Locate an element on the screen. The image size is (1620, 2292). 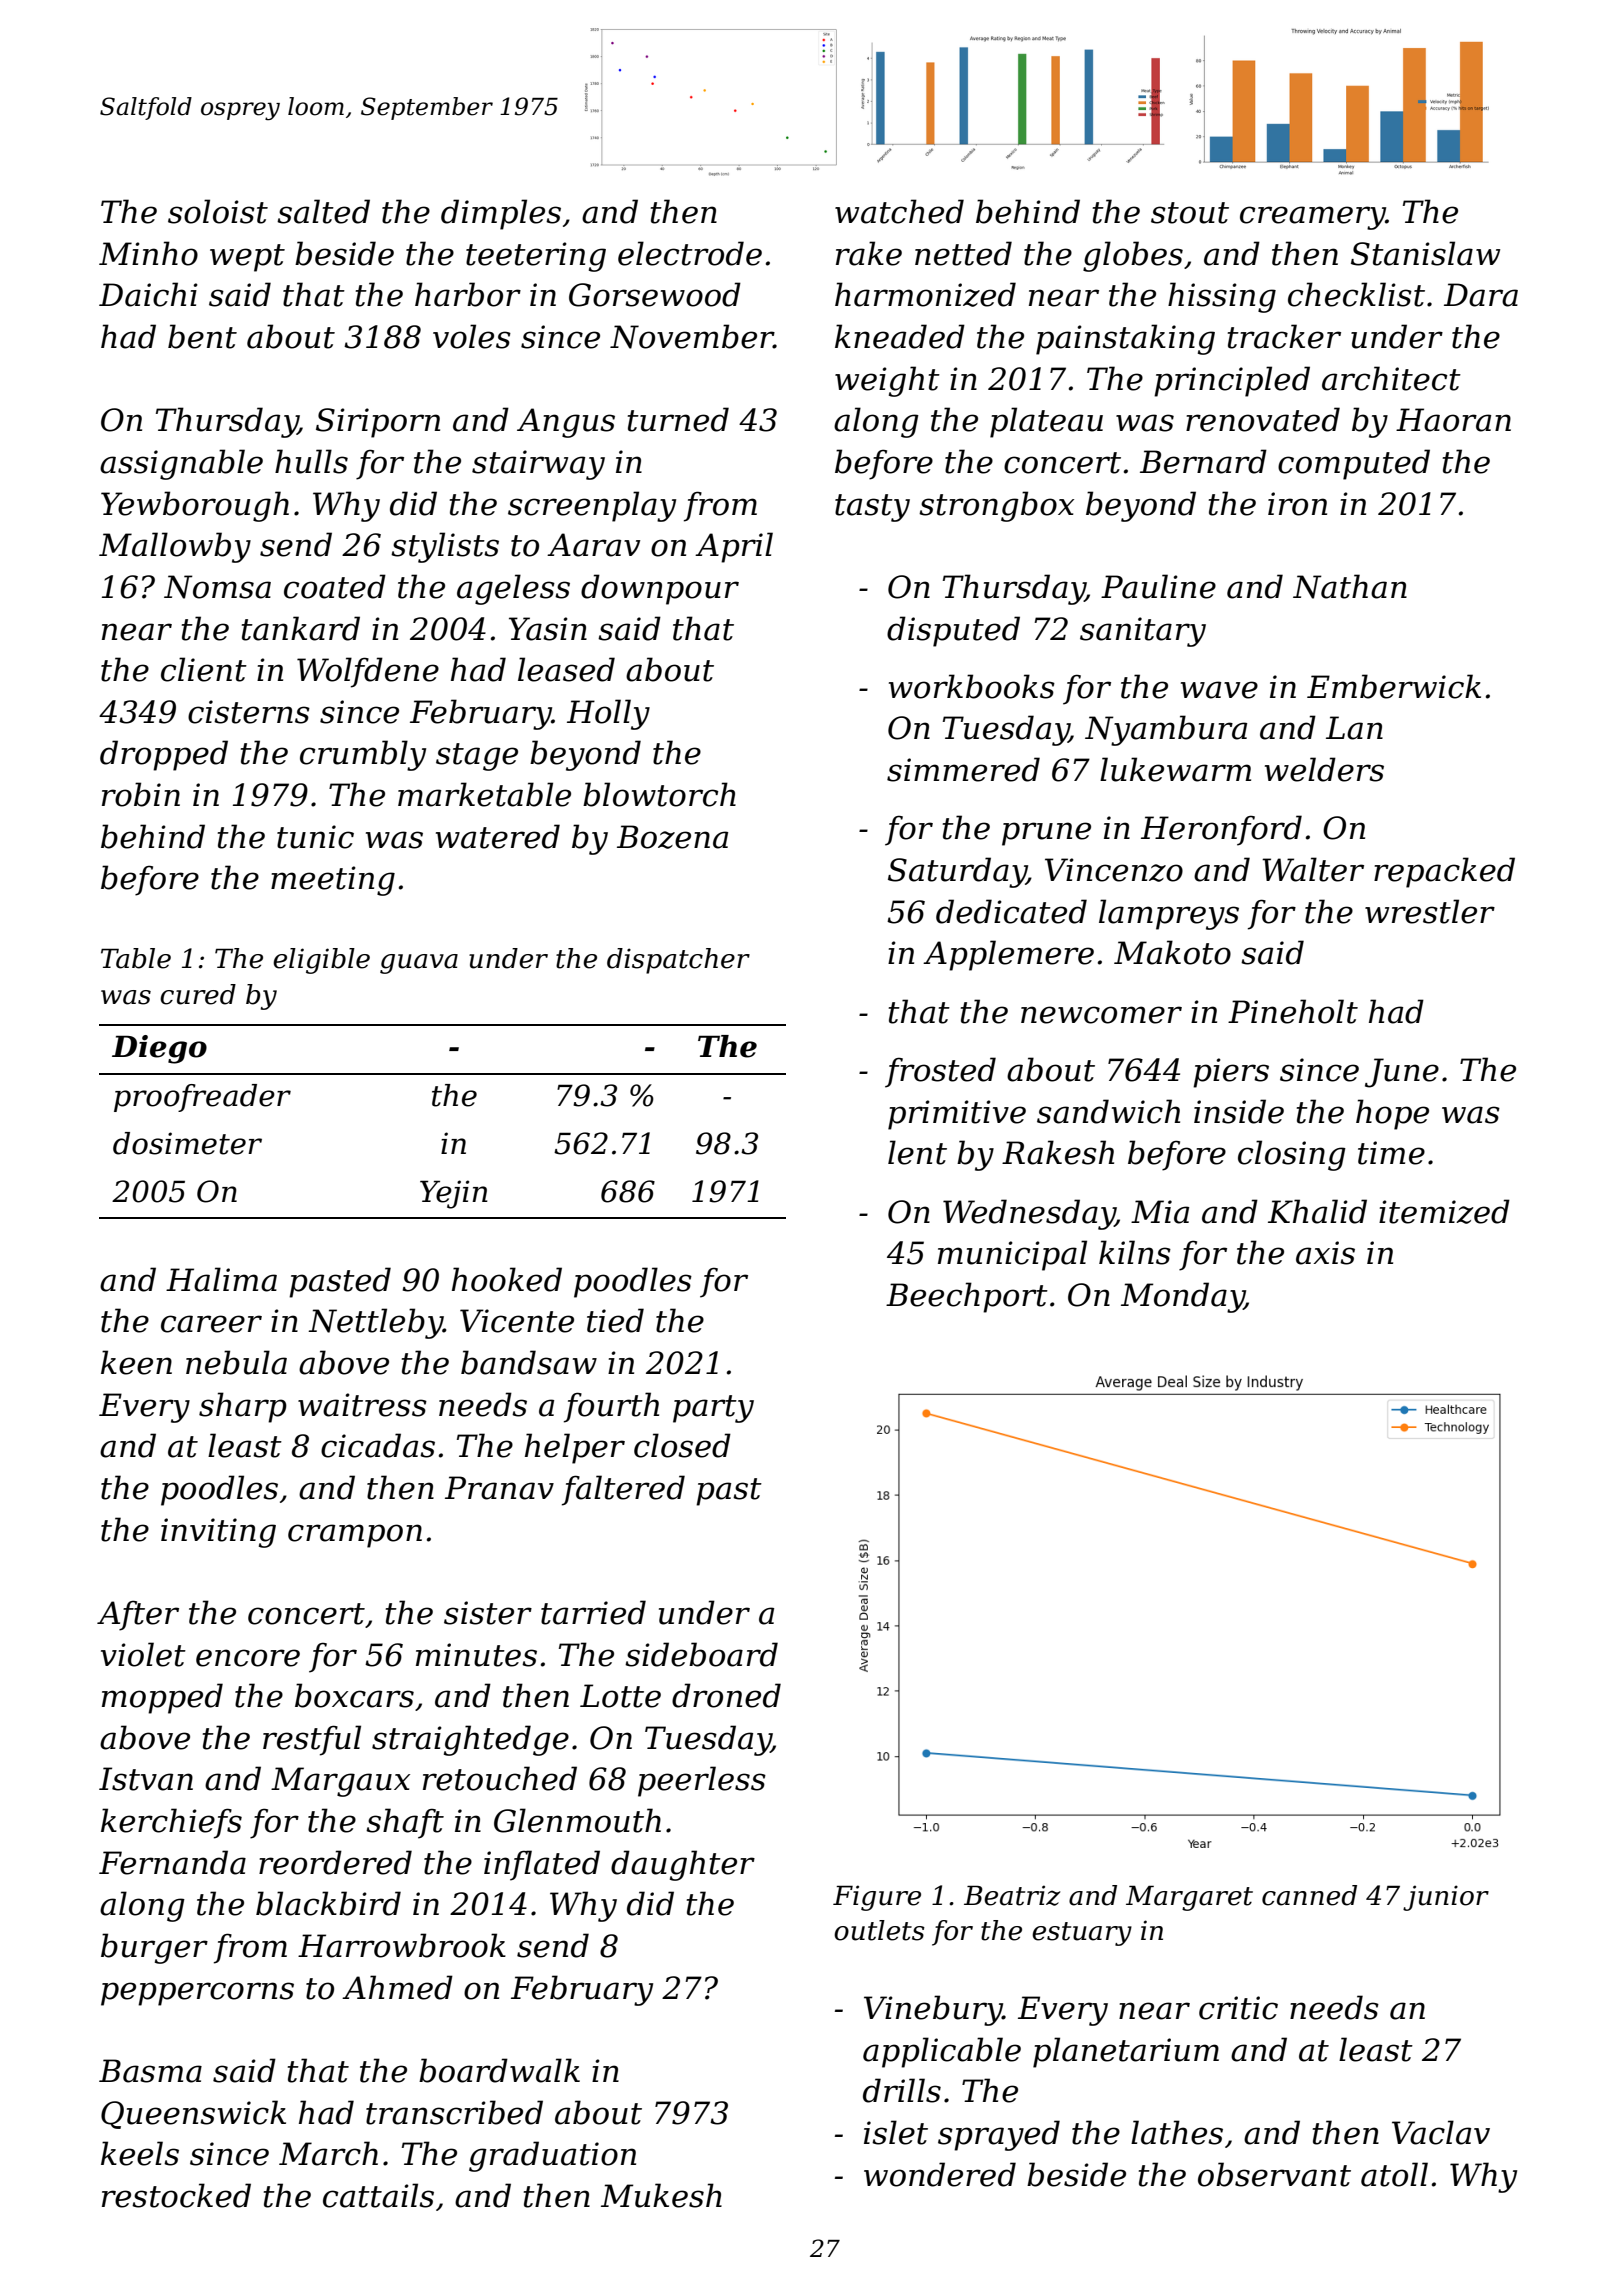
droned is located at coordinates (726, 1695).
